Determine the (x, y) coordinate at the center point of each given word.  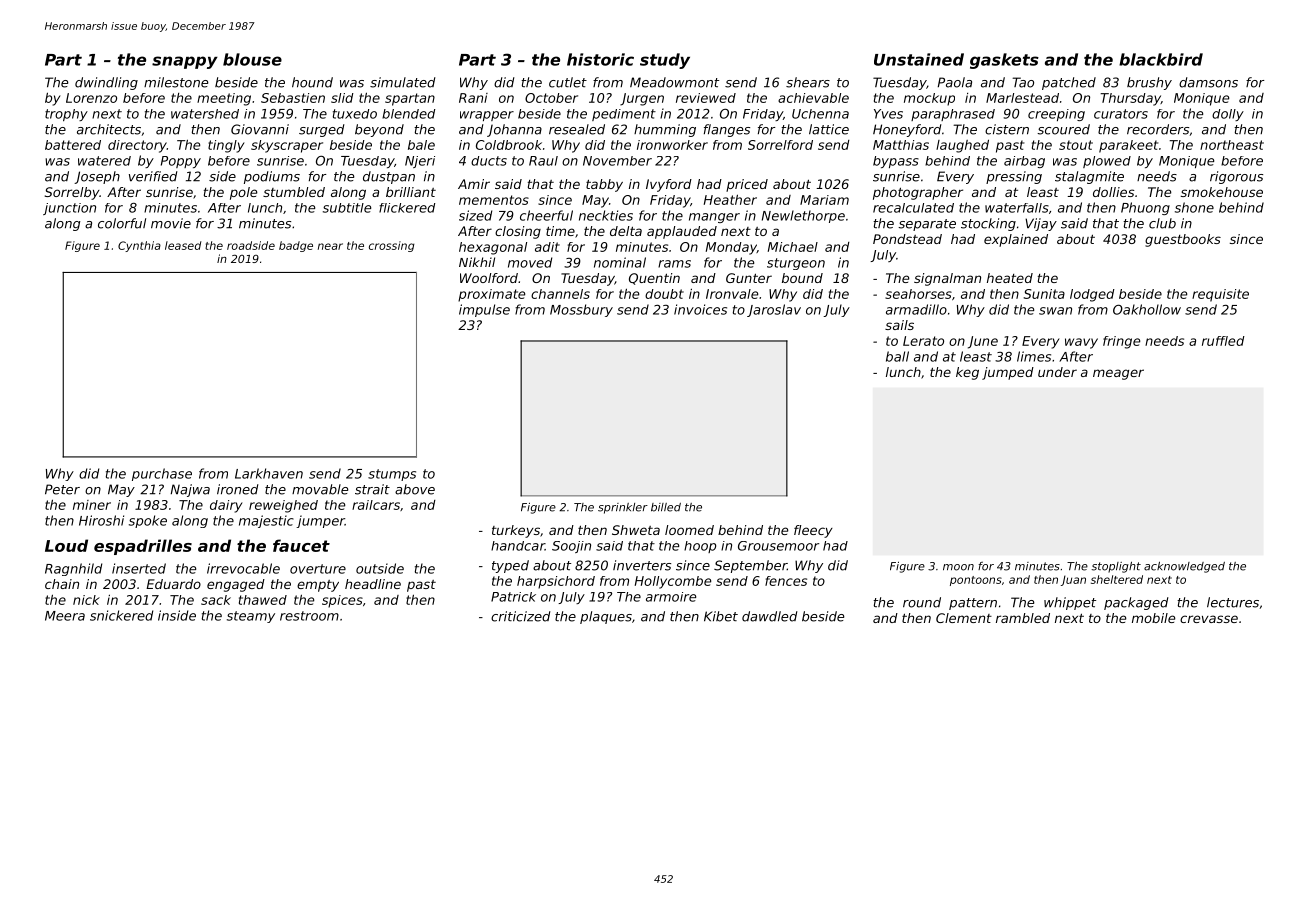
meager (1118, 374)
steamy (251, 617)
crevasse (1209, 619)
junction (69, 209)
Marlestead (1022, 98)
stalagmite (1089, 177)
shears (808, 82)
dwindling (106, 83)
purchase (162, 474)
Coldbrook (509, 145)
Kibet (721, 616)
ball (897, 356)
